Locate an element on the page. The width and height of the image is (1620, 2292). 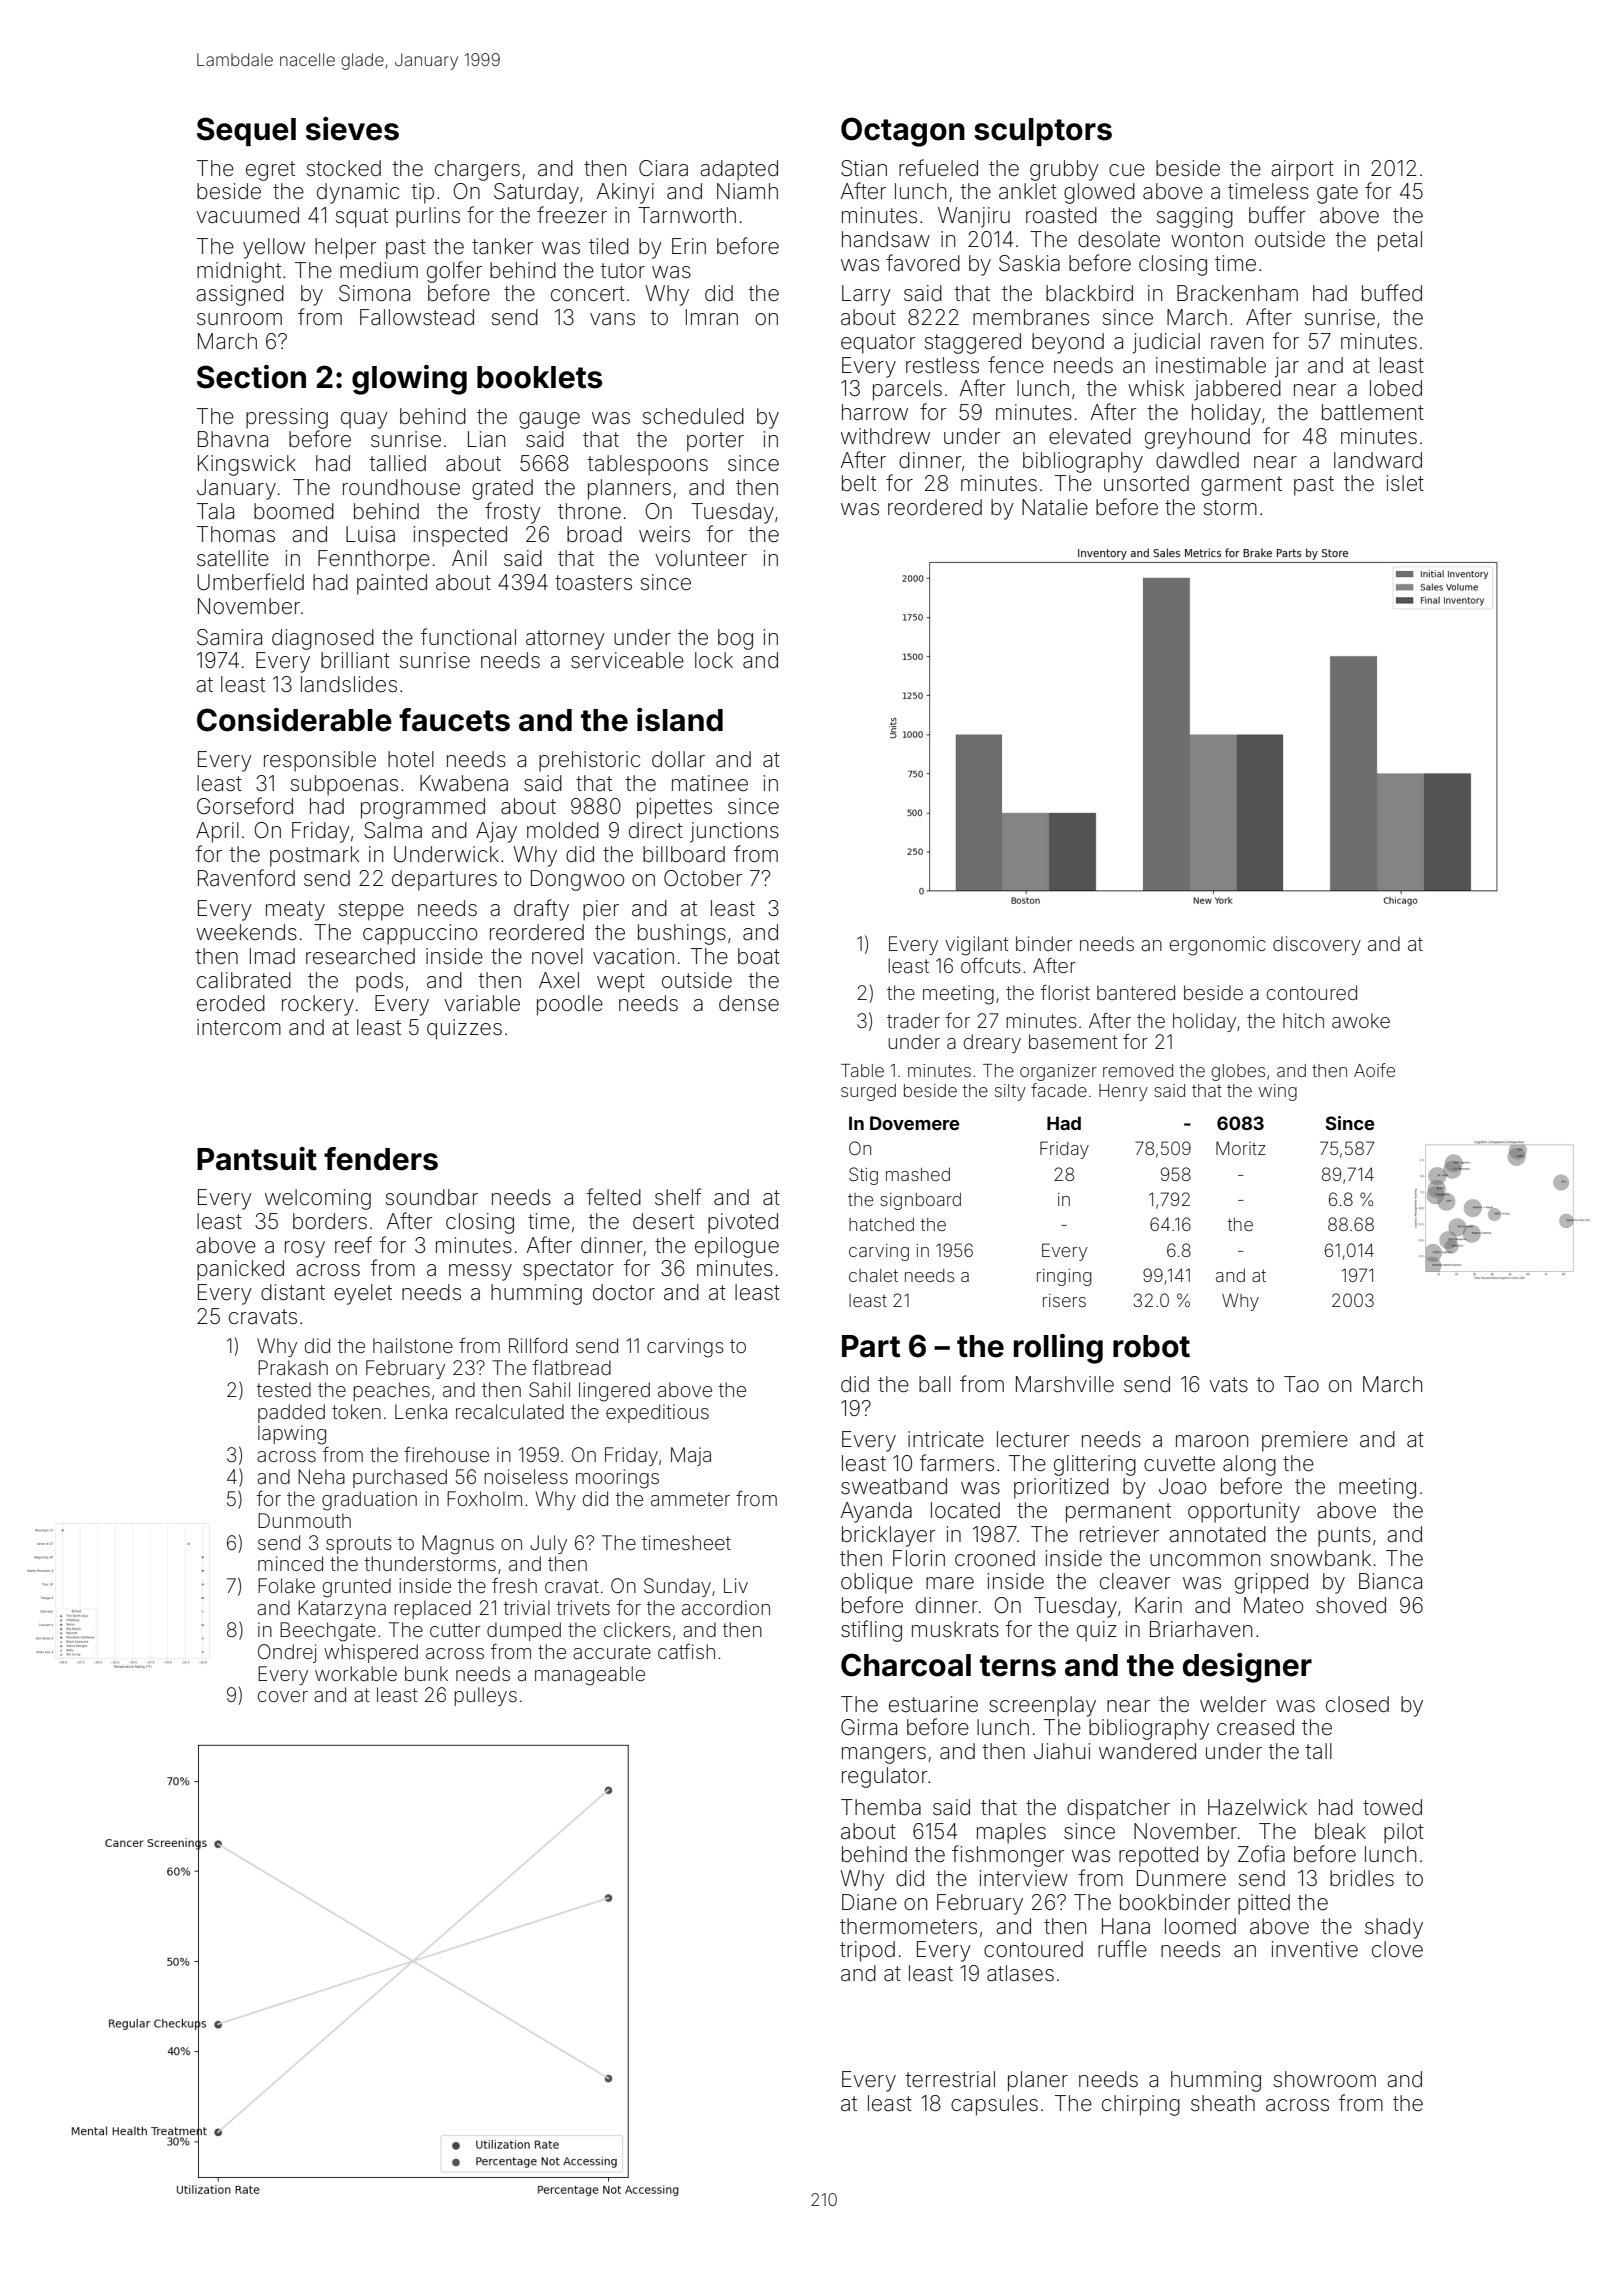
belt is located at coordinates (859, 483).
